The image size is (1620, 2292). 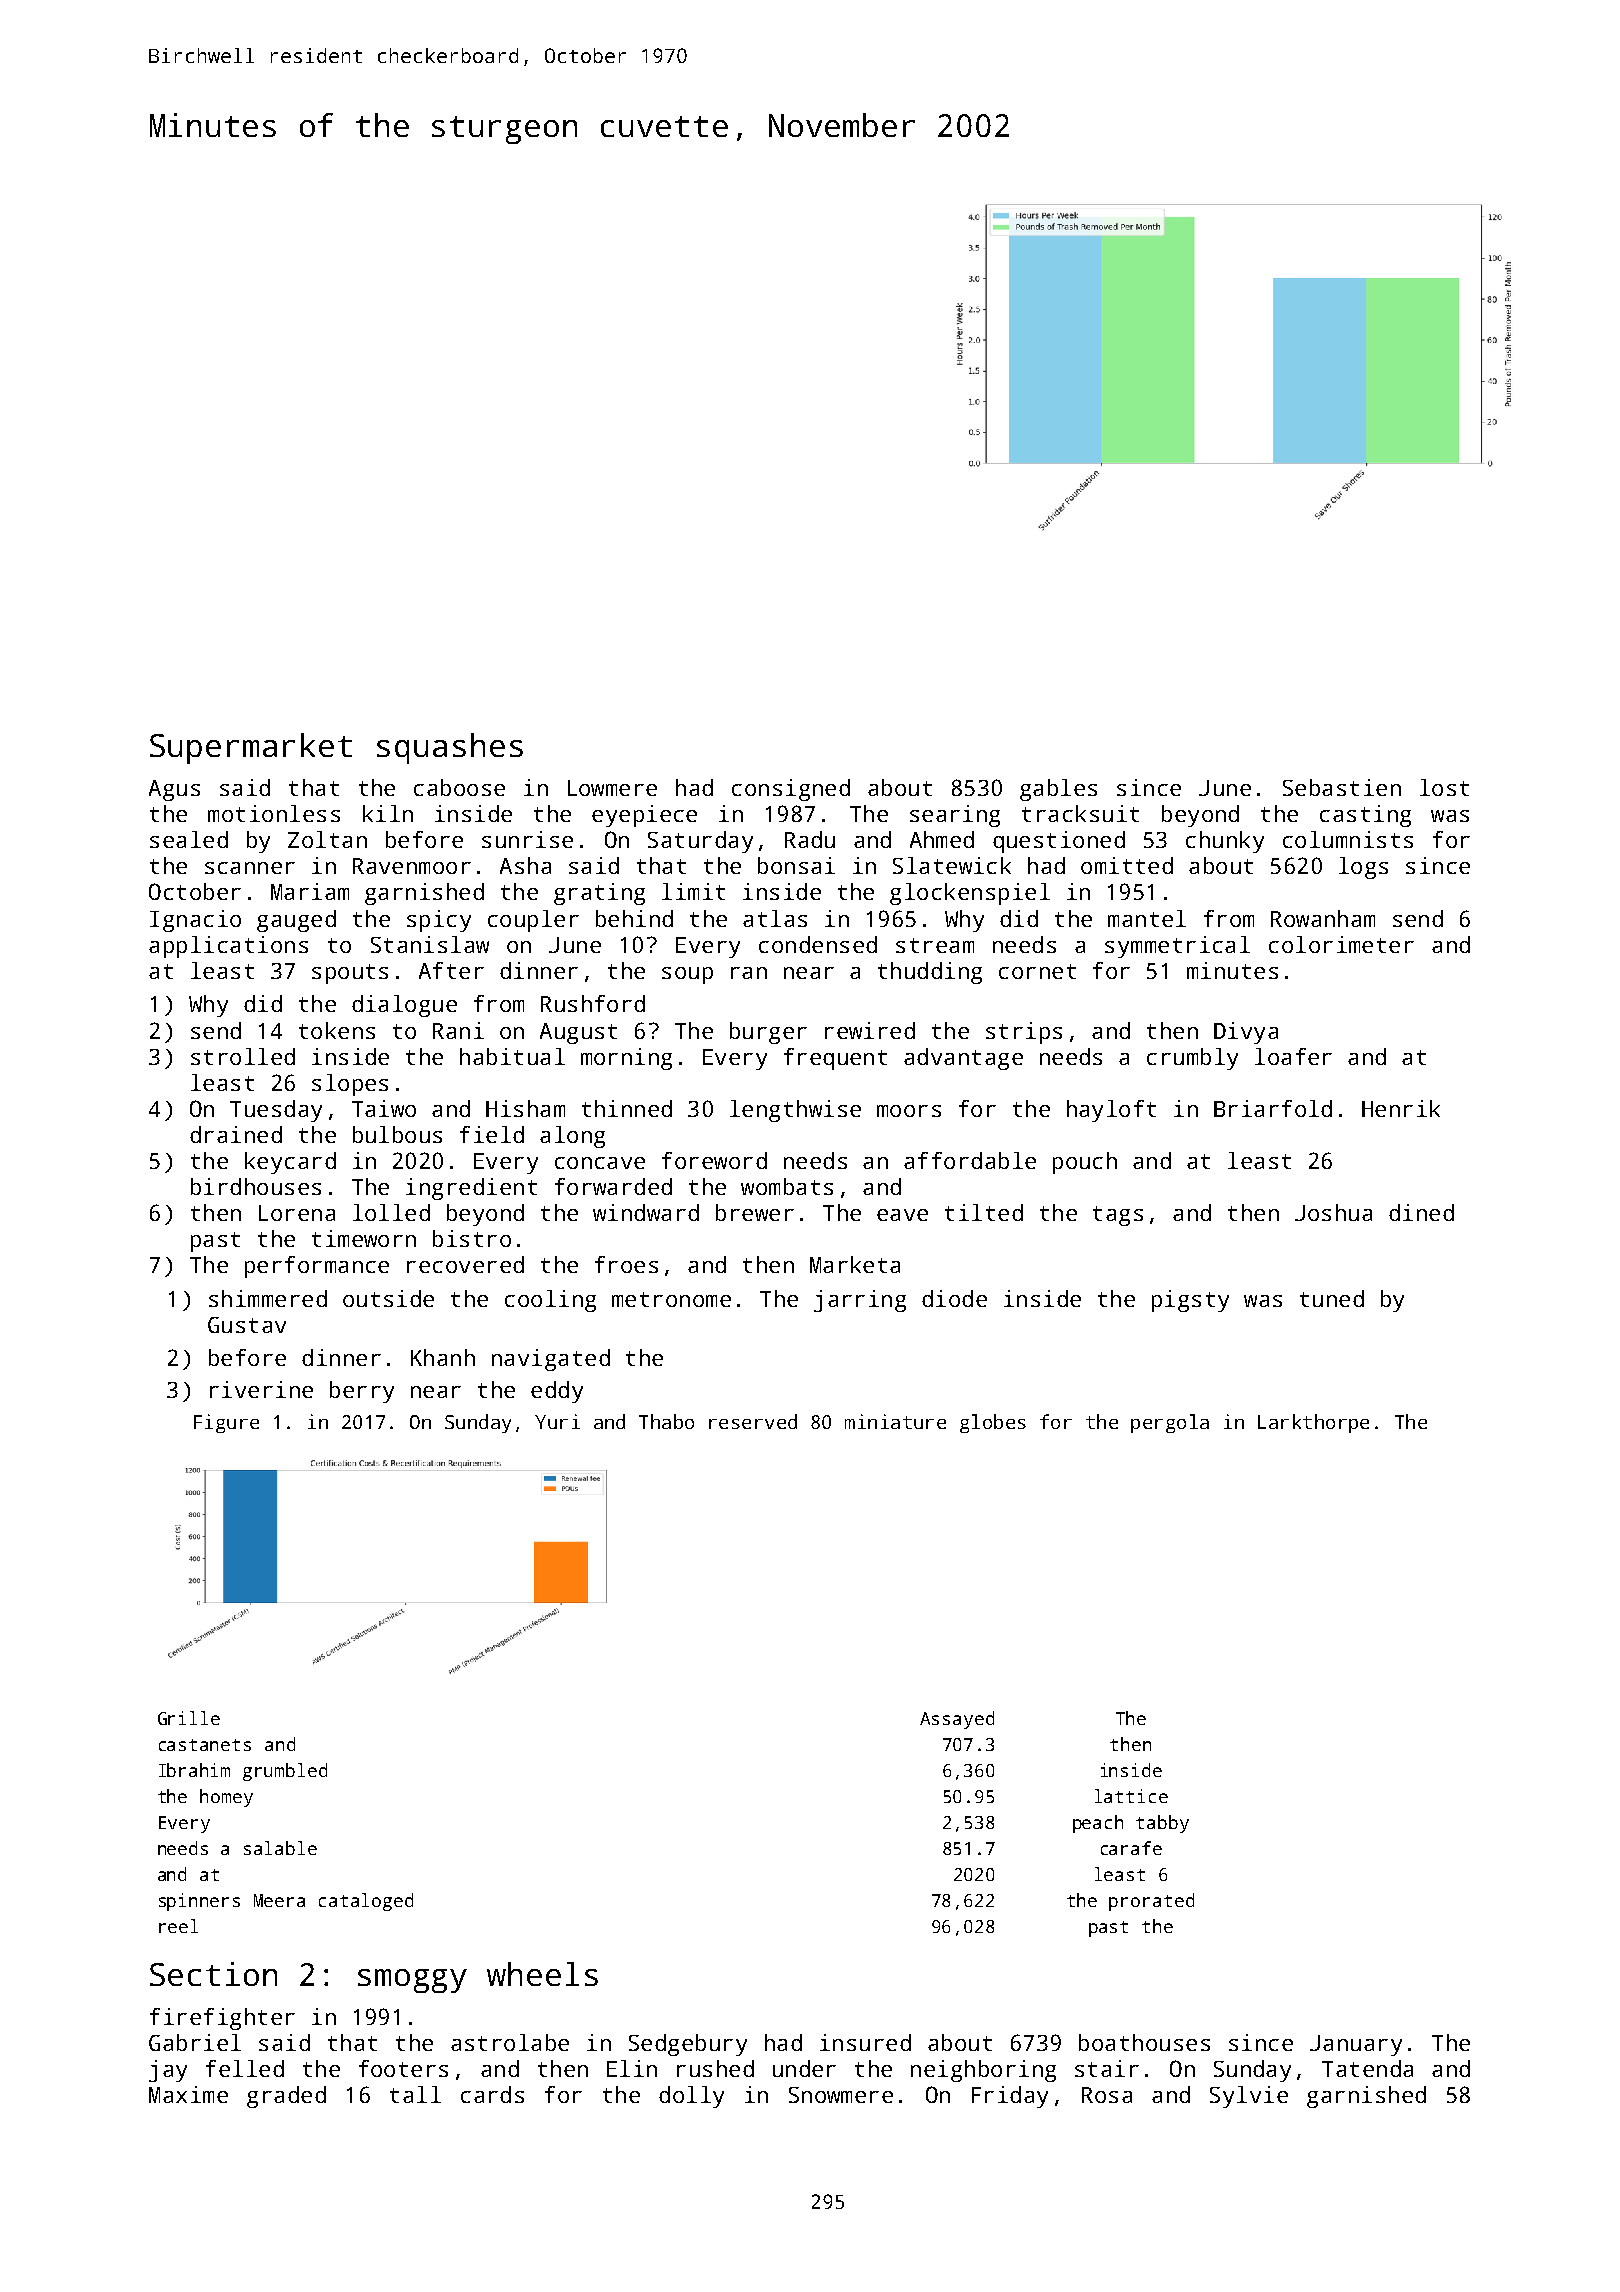 I want to click on Rowanham, so click(x=1323, y=918).
